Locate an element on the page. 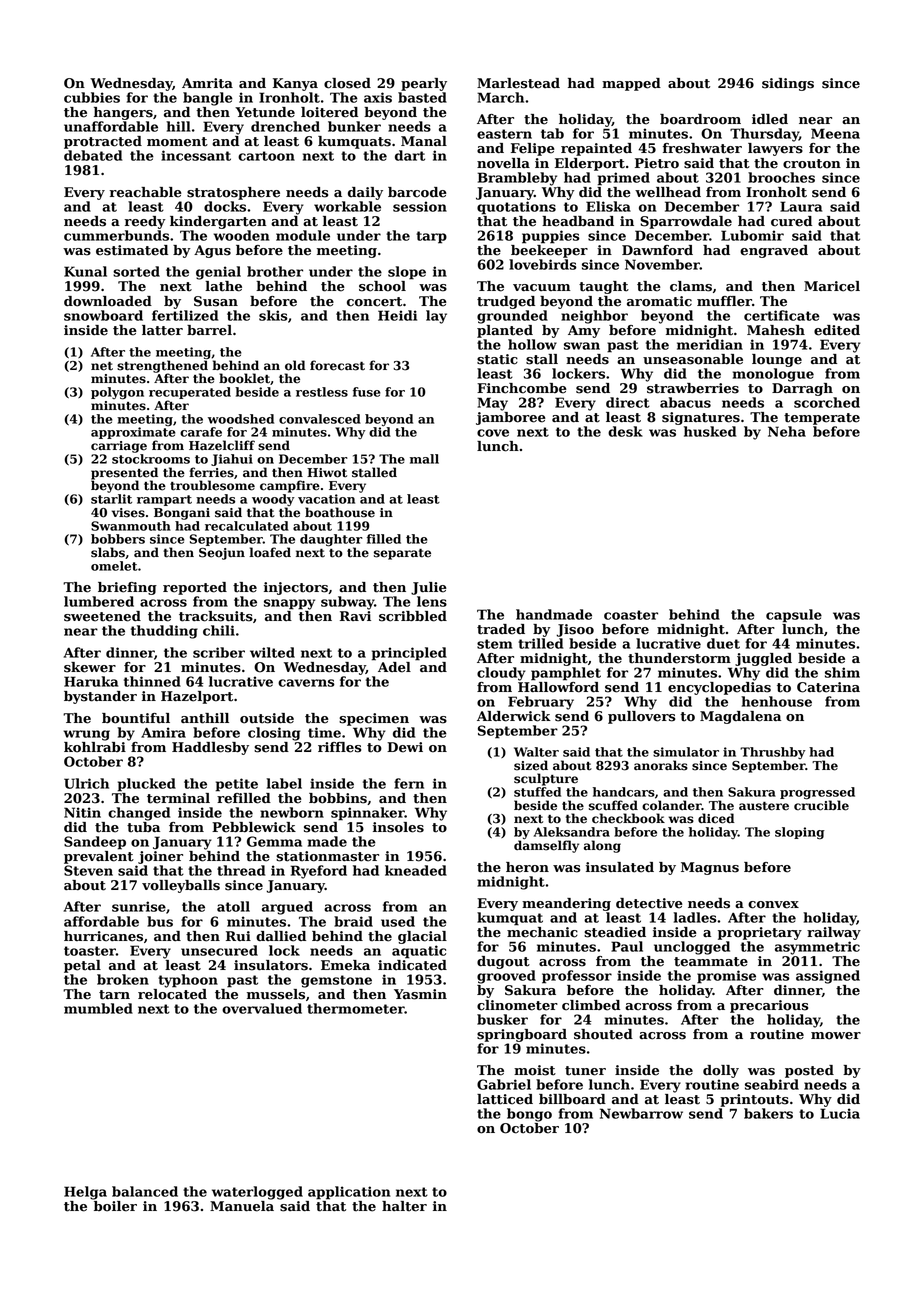 The image size is (924, 1308). desk is located at coordinates (625, 431).
